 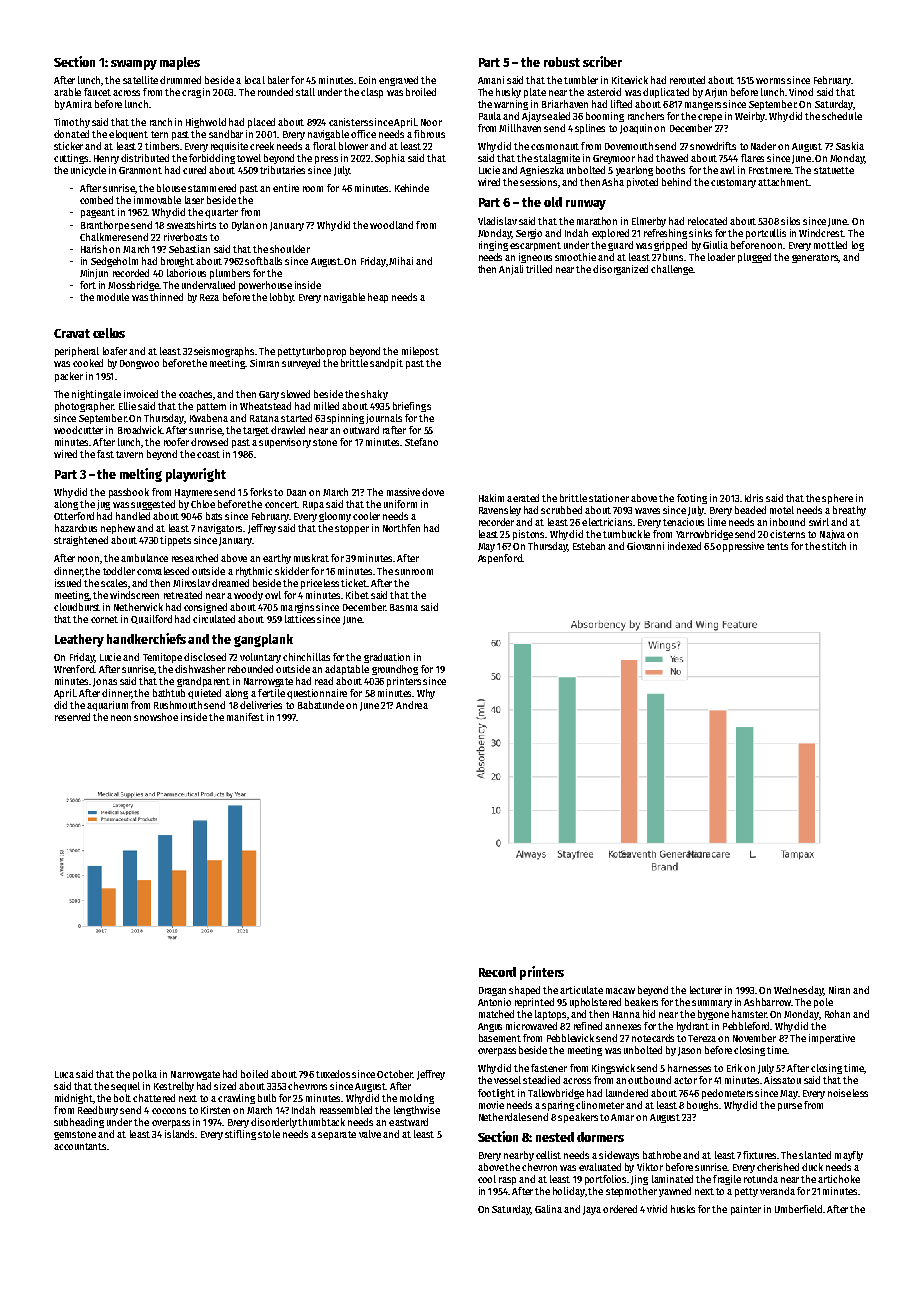 What do you see at coordinates (837, 1014) in the screenshot?
I see `Rohan` at bounding box center [837, 1014].
